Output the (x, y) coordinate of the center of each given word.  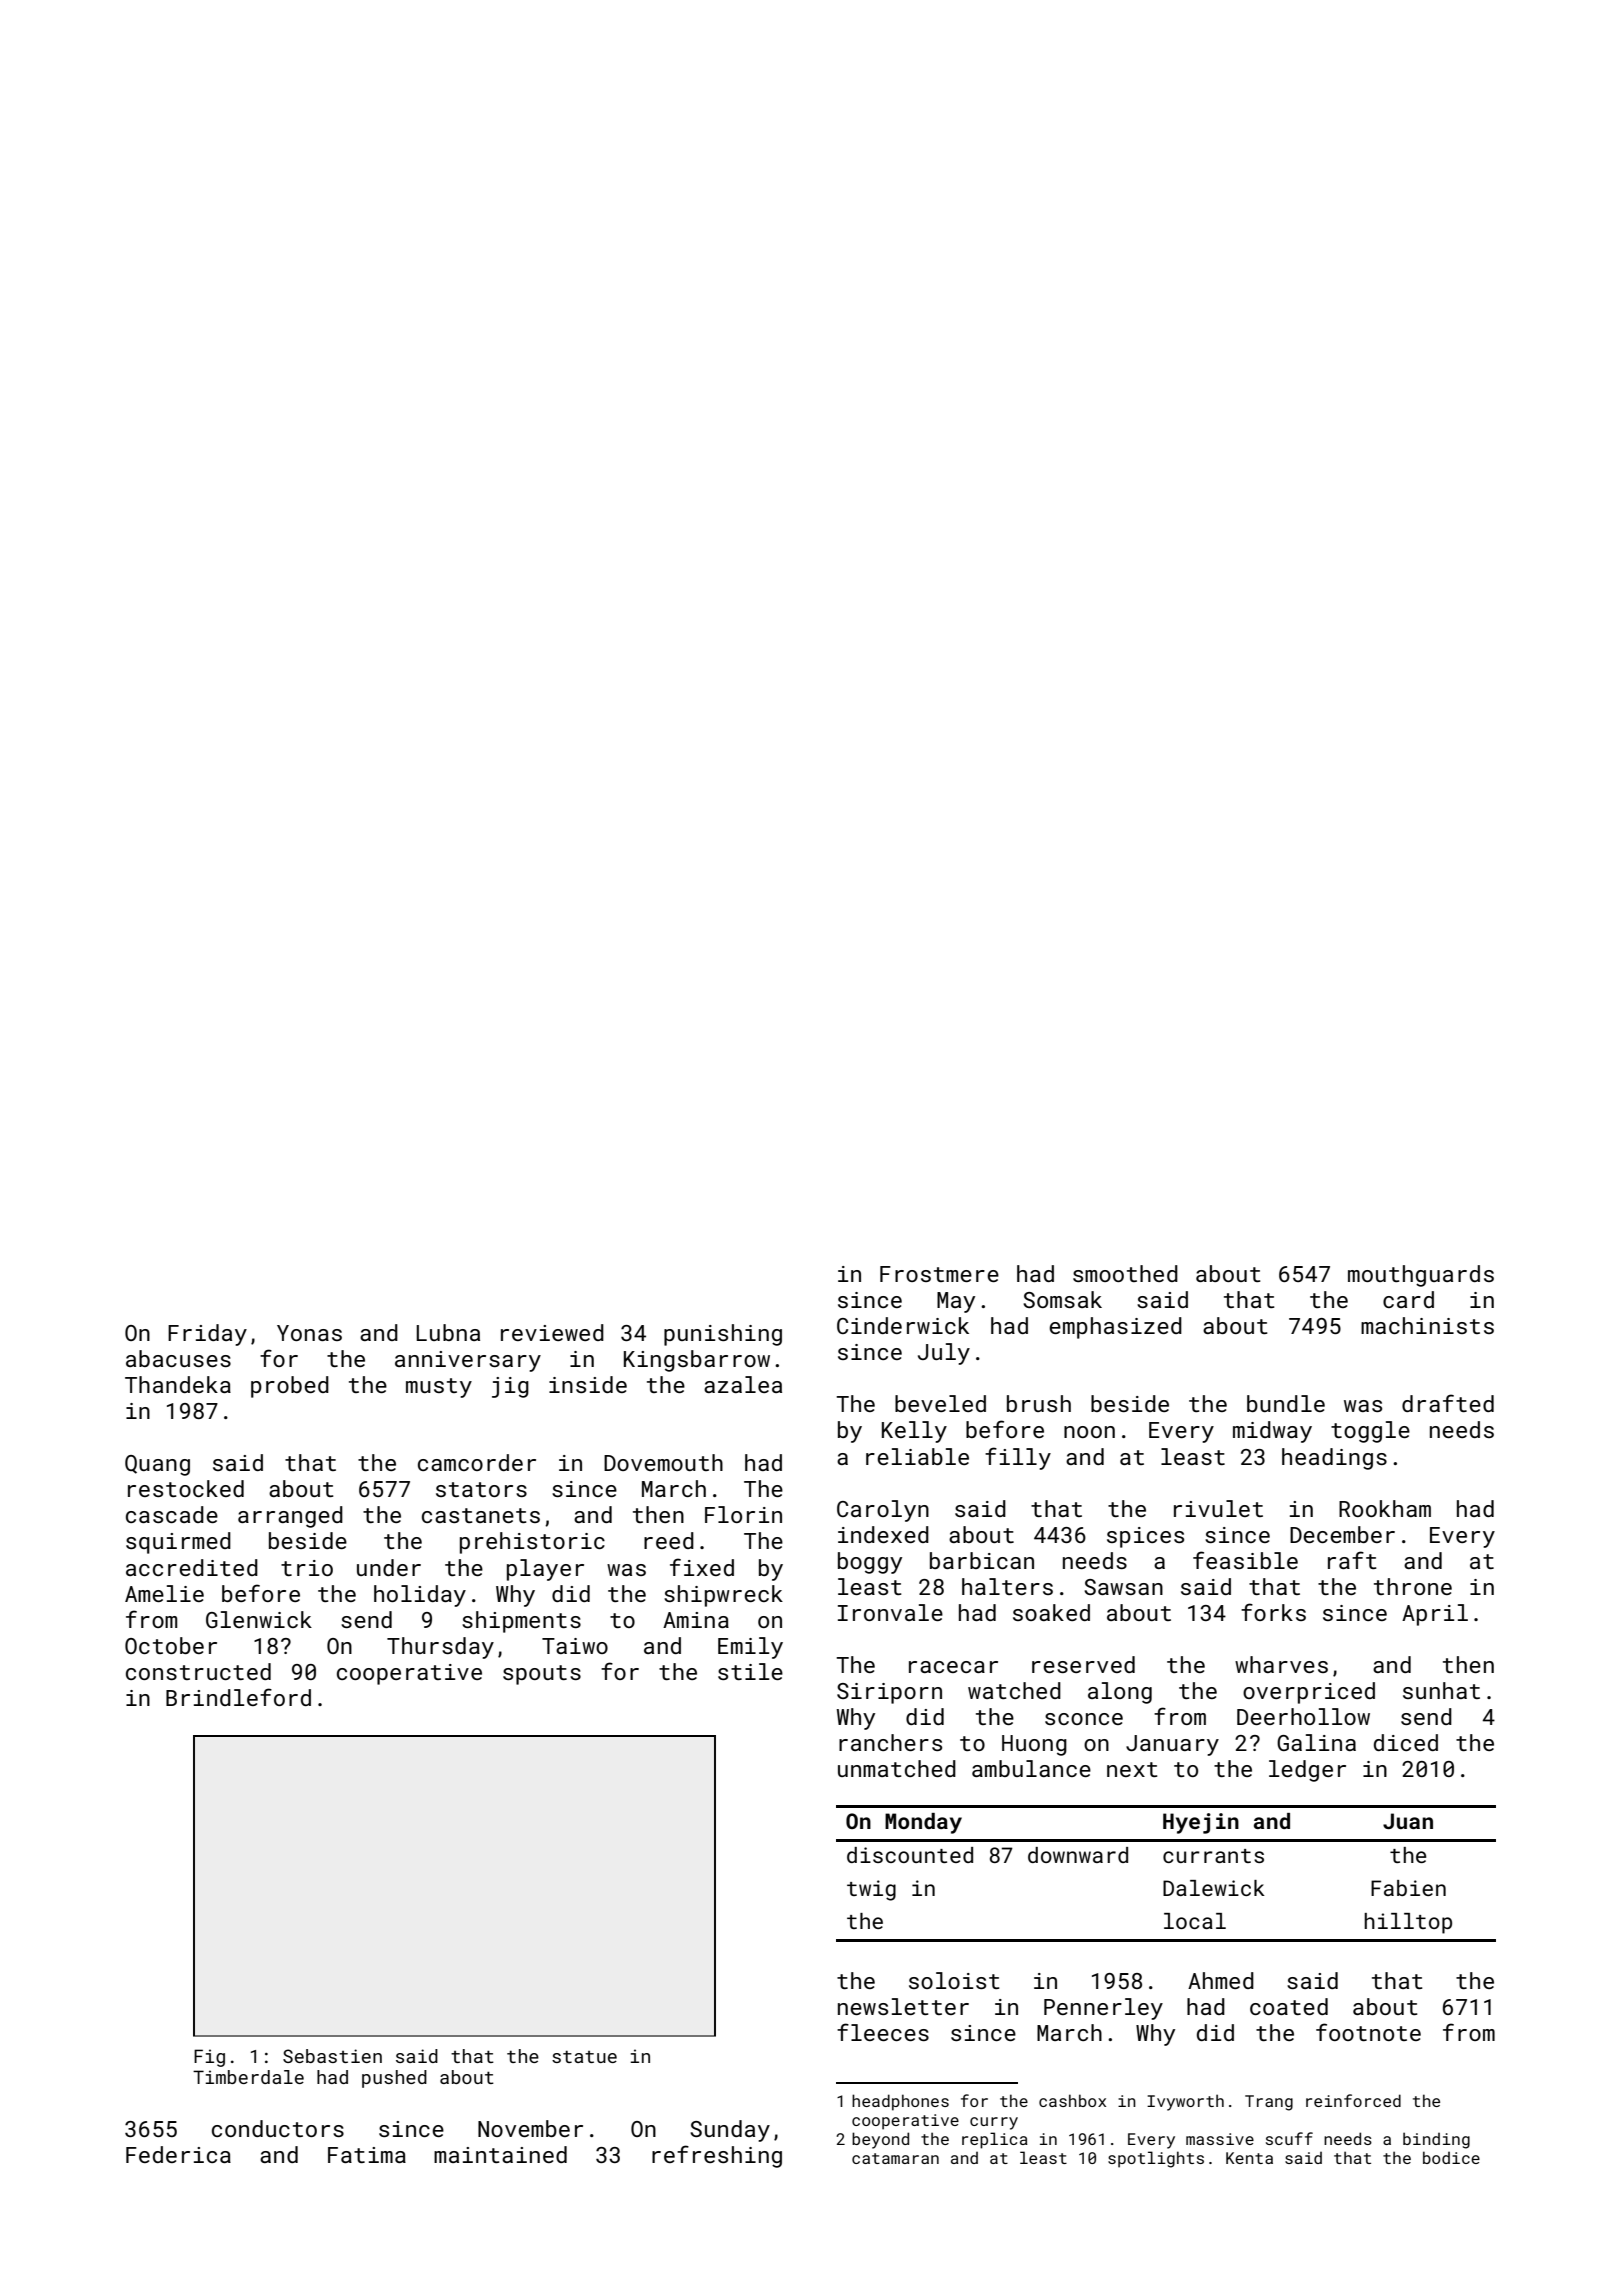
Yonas (309, 1333)
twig (871, 1890)
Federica (178, 2154)
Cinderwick (903, 1325)
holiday (420, 1596)
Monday (923, 1823)
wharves (1281, 1664)
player (545, 1570)
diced (1406, 1742)
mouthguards (1421, 1276)
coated (1289, 2006)
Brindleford (238, 1697)
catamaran (895, 2158)
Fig (209, 2058)
